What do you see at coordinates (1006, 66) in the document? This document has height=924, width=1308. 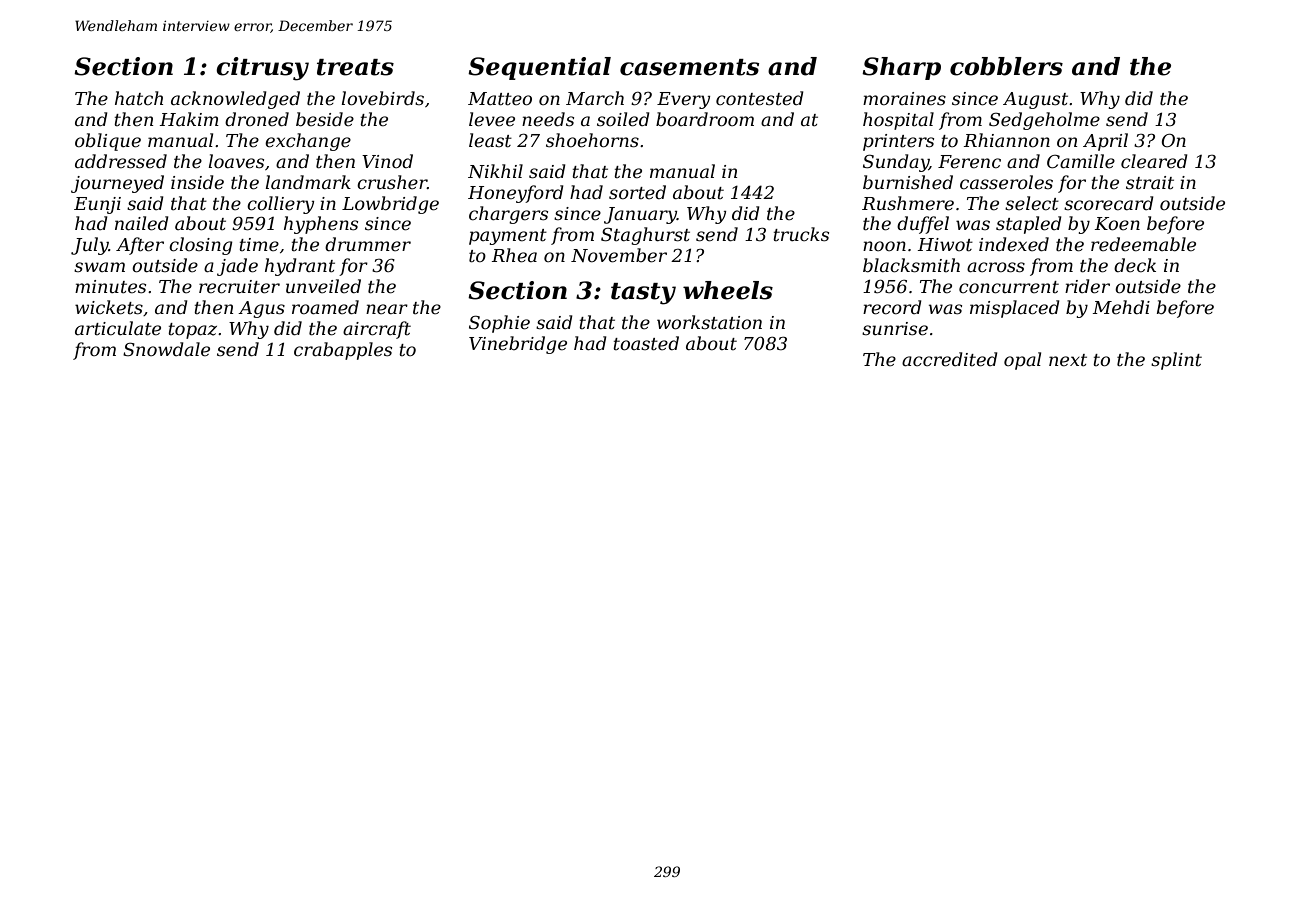 I see `cobblers` at bounding box center [1006, 66].
